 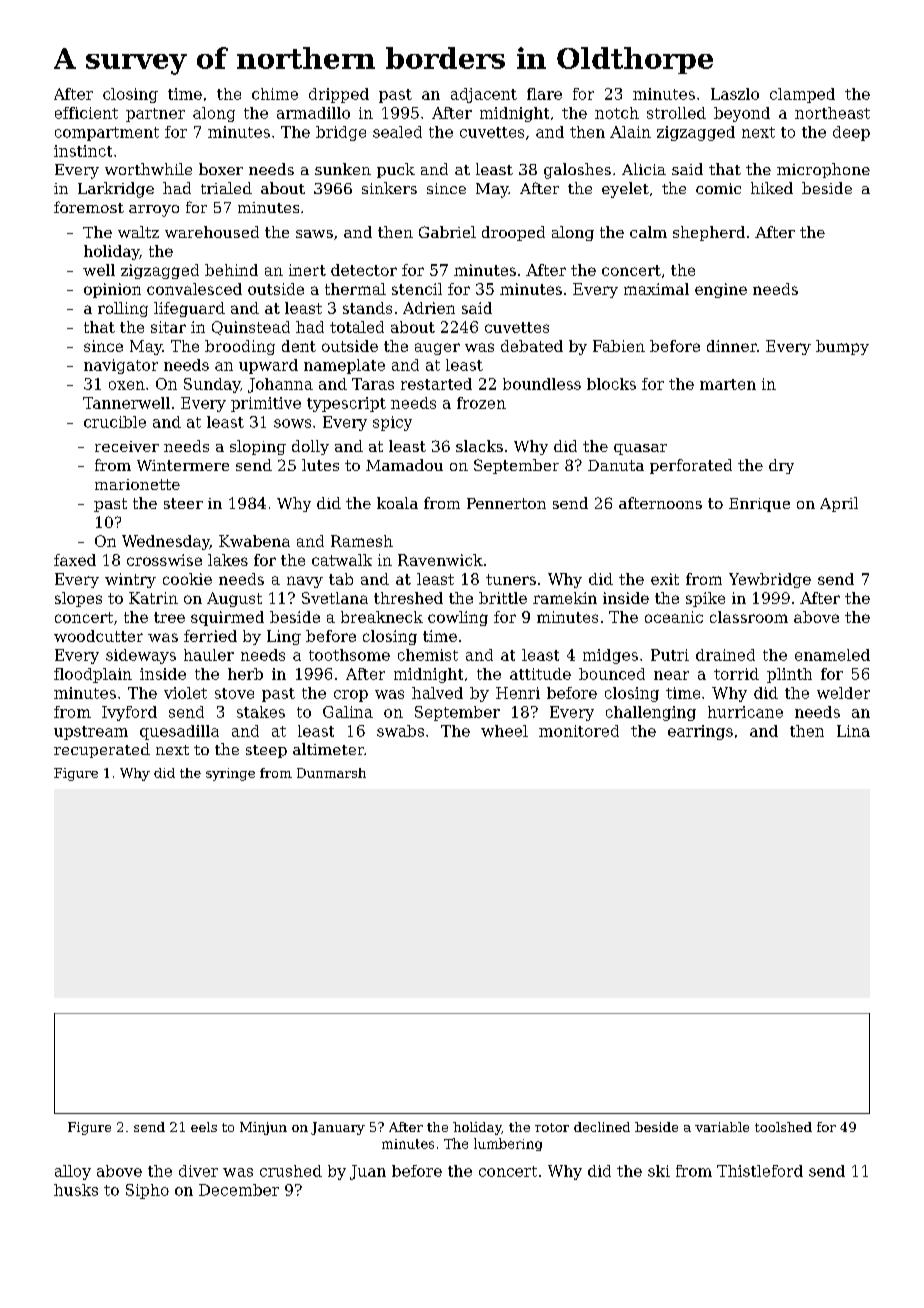 I want to click on crushed, so click(x=291, y=1171).
